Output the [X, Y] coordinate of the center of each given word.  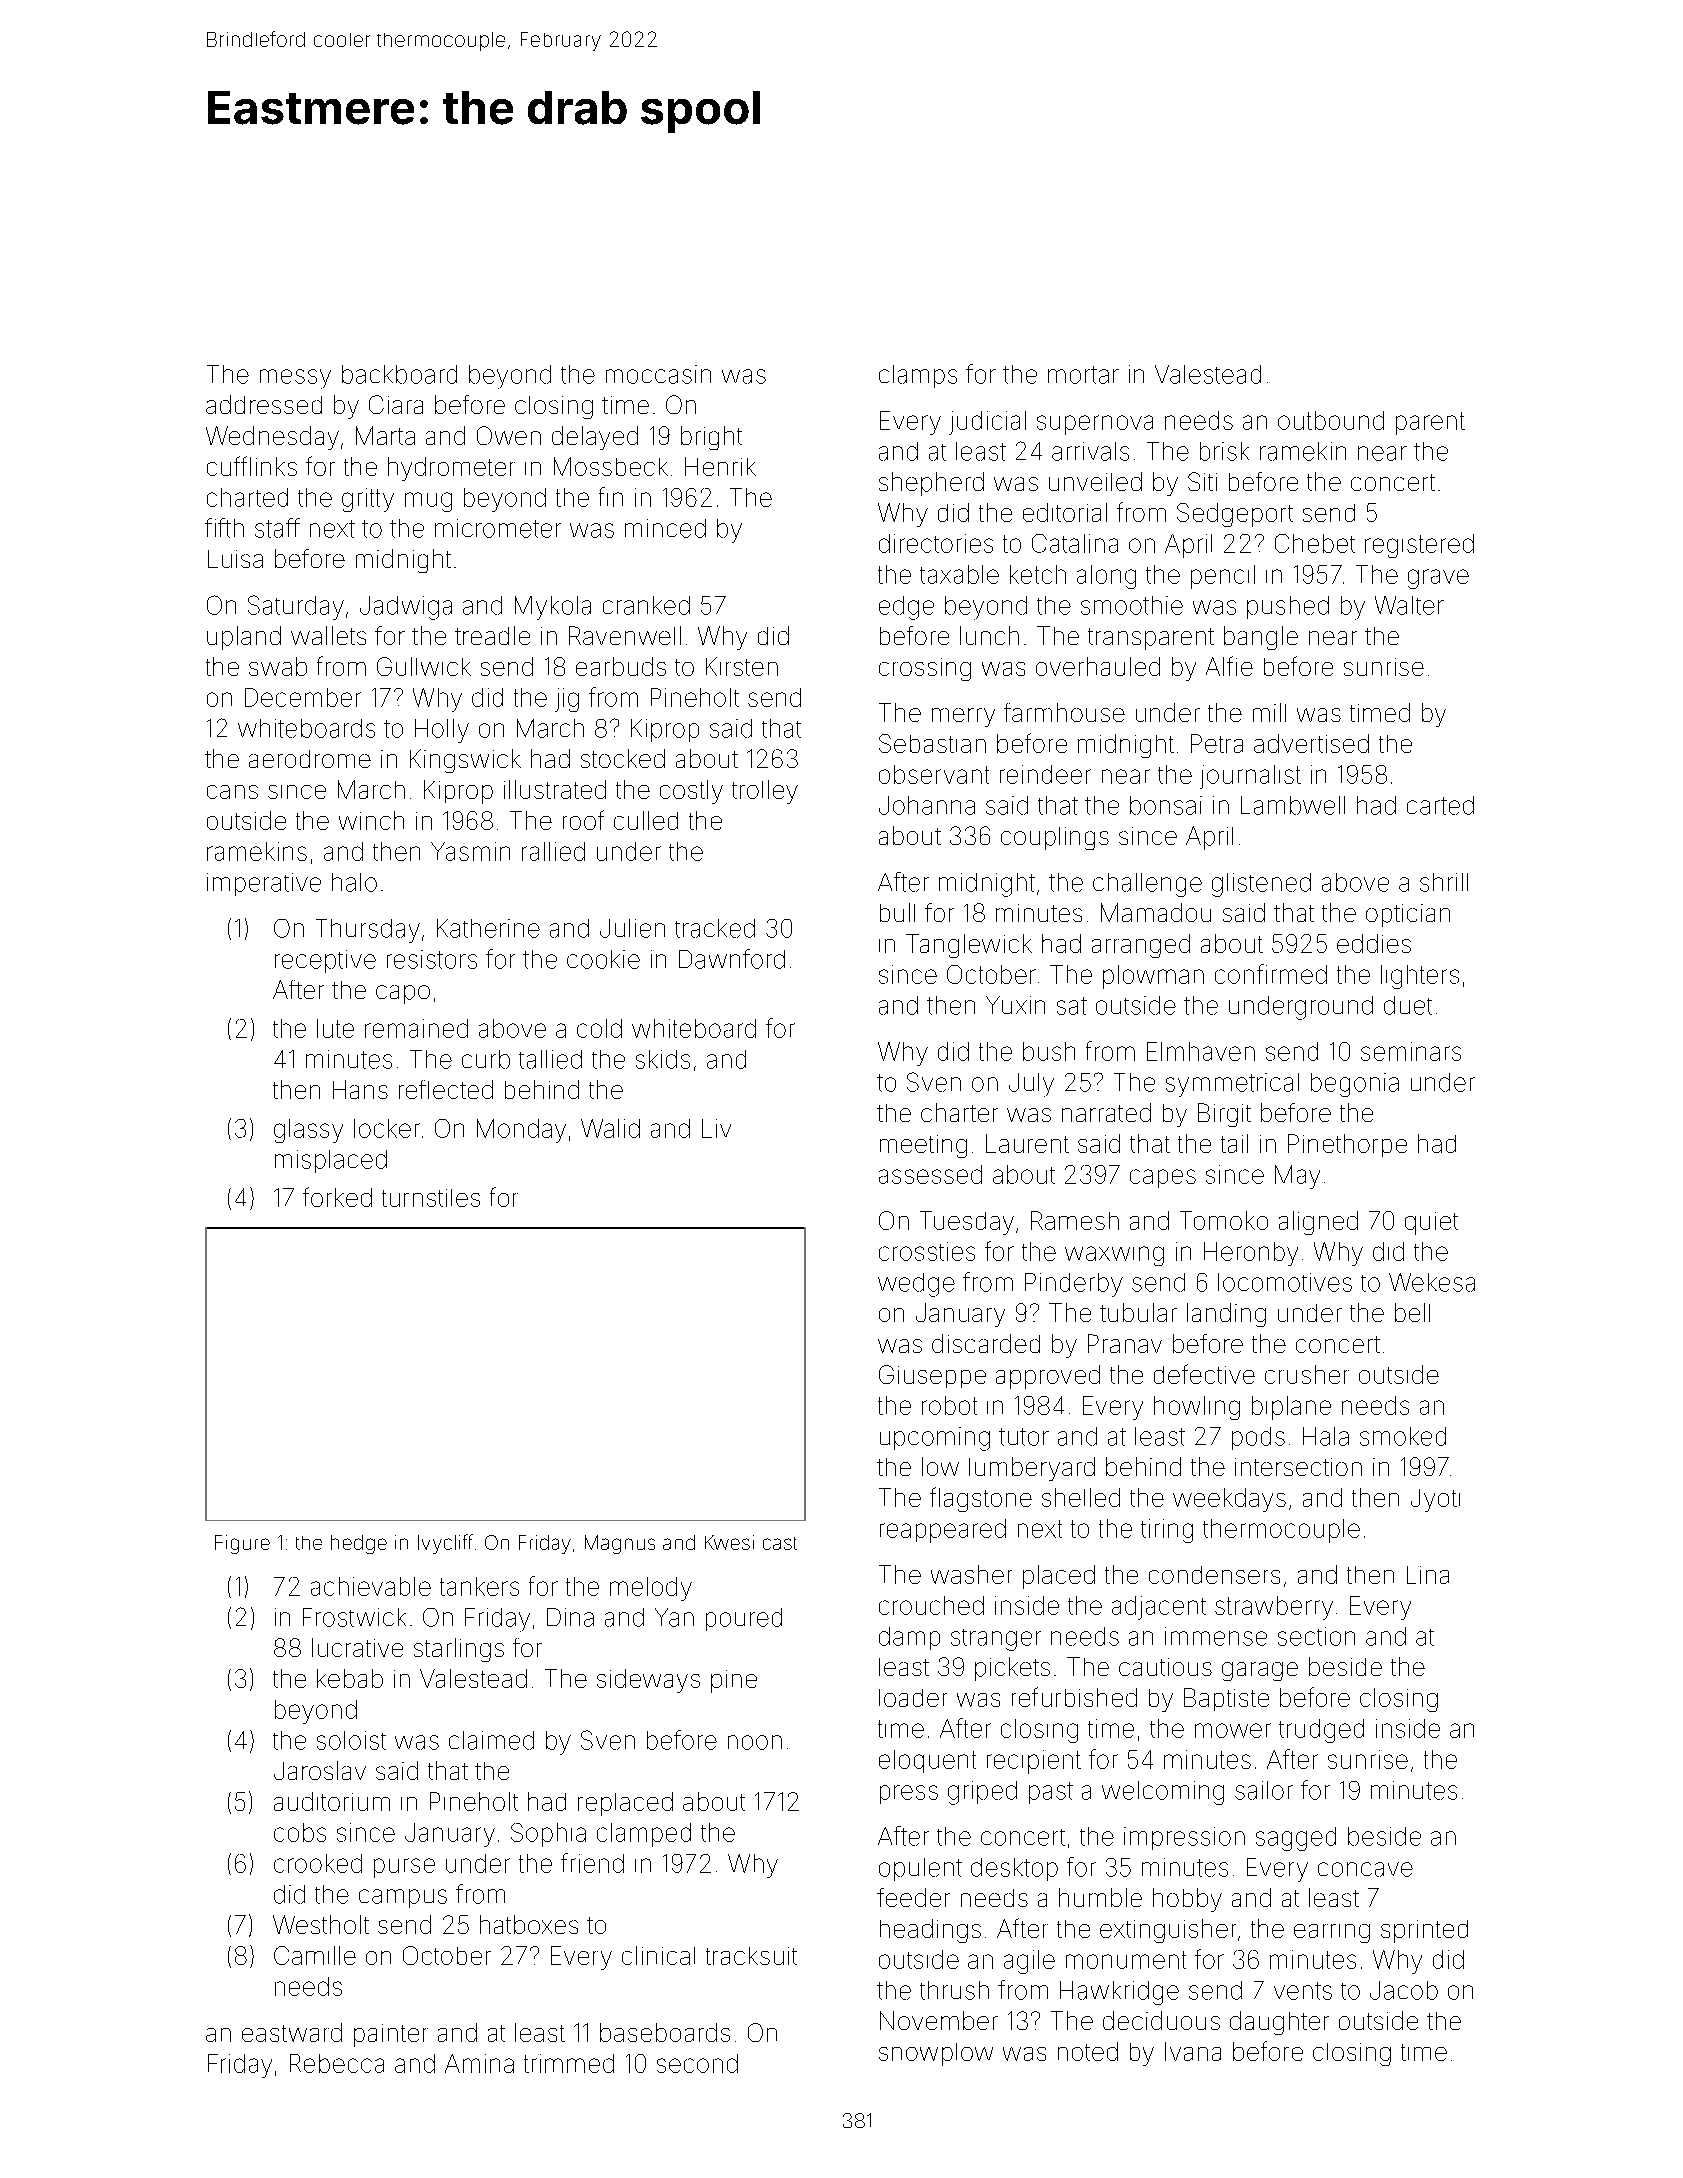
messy [295, 379]
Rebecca [337, 2063]
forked [337, 1197]
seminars [1411, 1051]
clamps [918, 376]
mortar [1083, 375]
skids [663, 1059]
